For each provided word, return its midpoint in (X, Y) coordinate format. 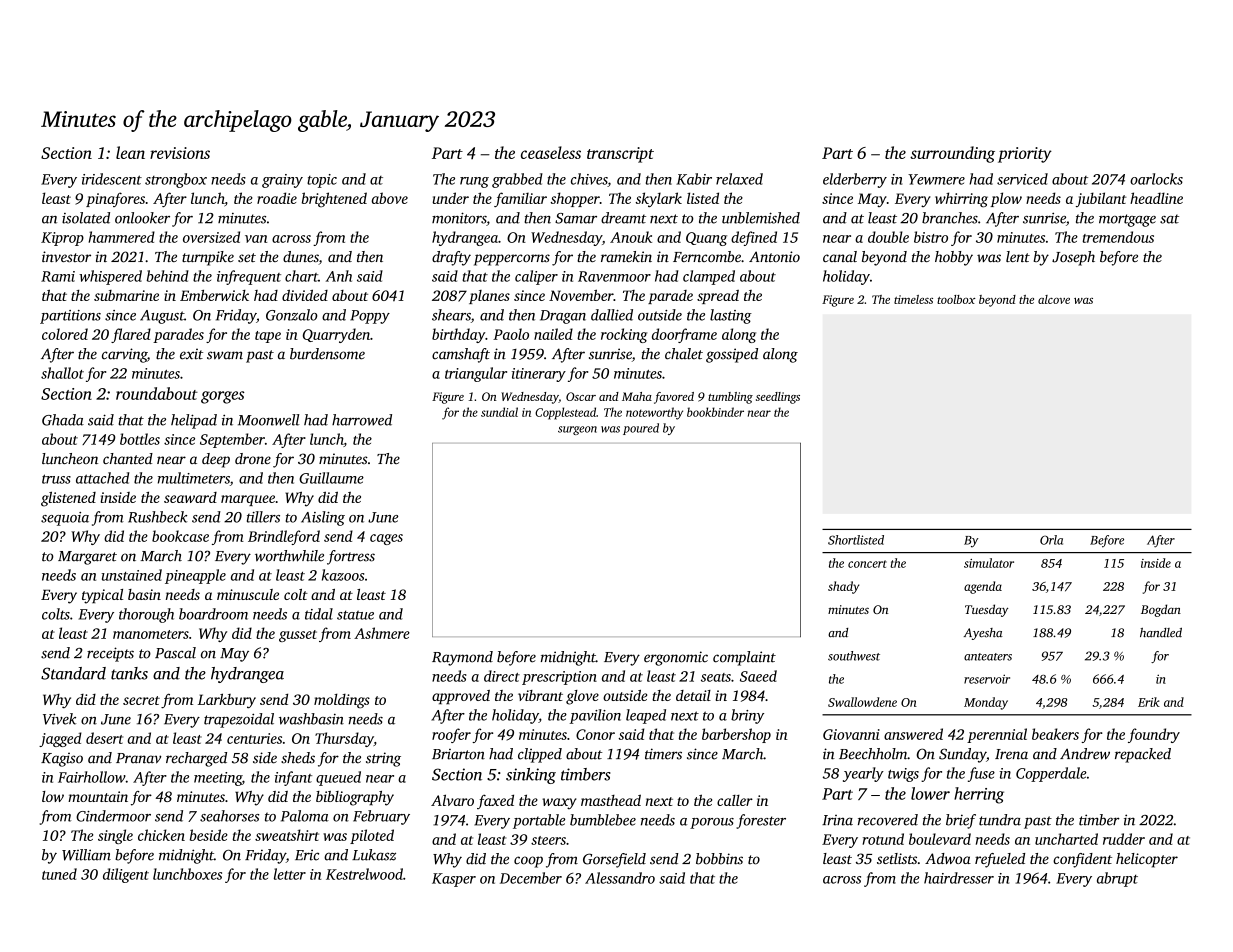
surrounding (952, 154)
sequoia (65, 519)
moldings (342, 701)
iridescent (112, 179)
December (531, 878)
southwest (854, 656)
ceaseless (551, 152)
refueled (1000, 860)
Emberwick (214, 295)
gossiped (732, 355)
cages (386, 539)
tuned (59, 874)
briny (747, 716)
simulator (989, 563)
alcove (1054, 299)
